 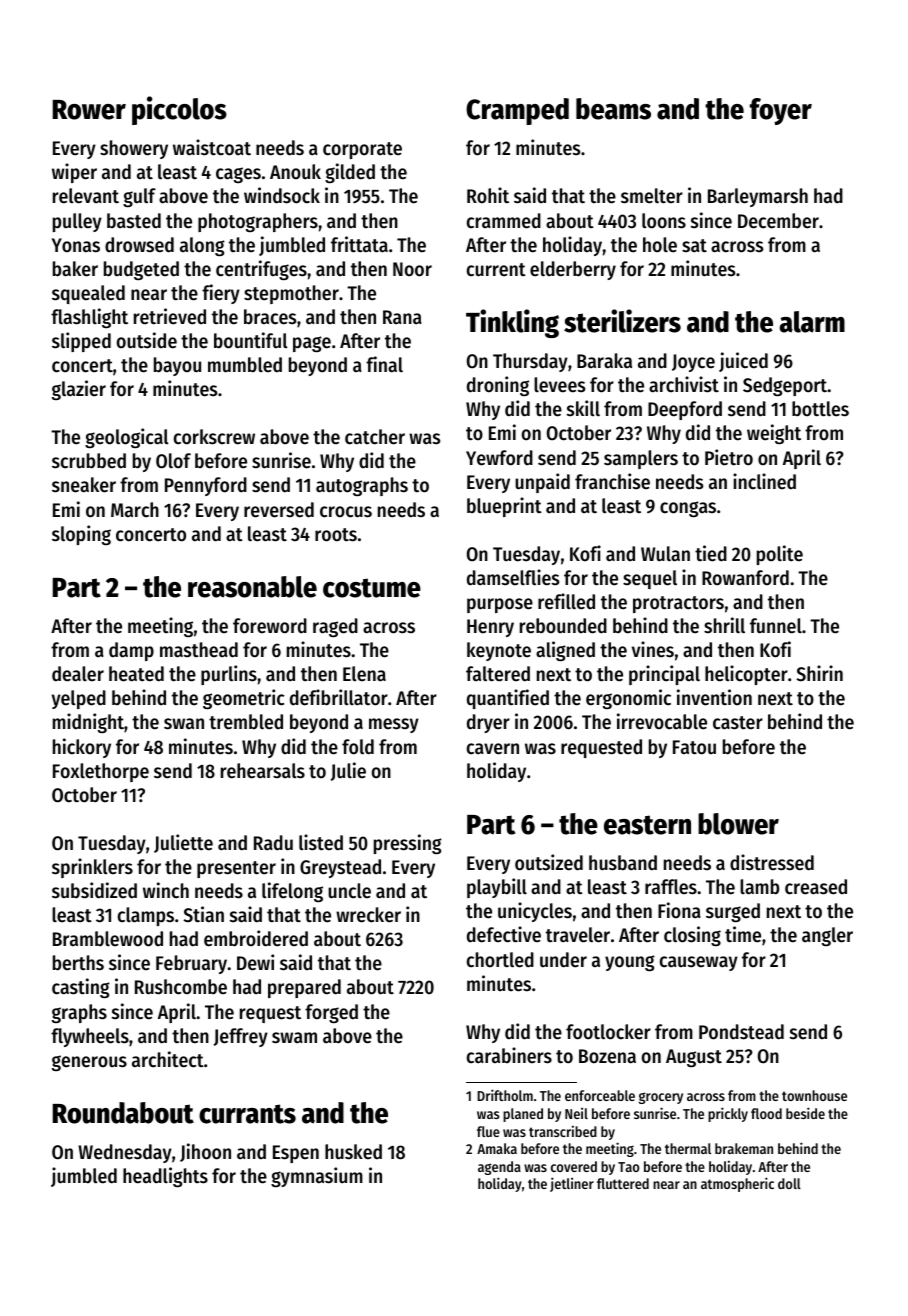 I want to click on raged, so click(x=335, y=627).
